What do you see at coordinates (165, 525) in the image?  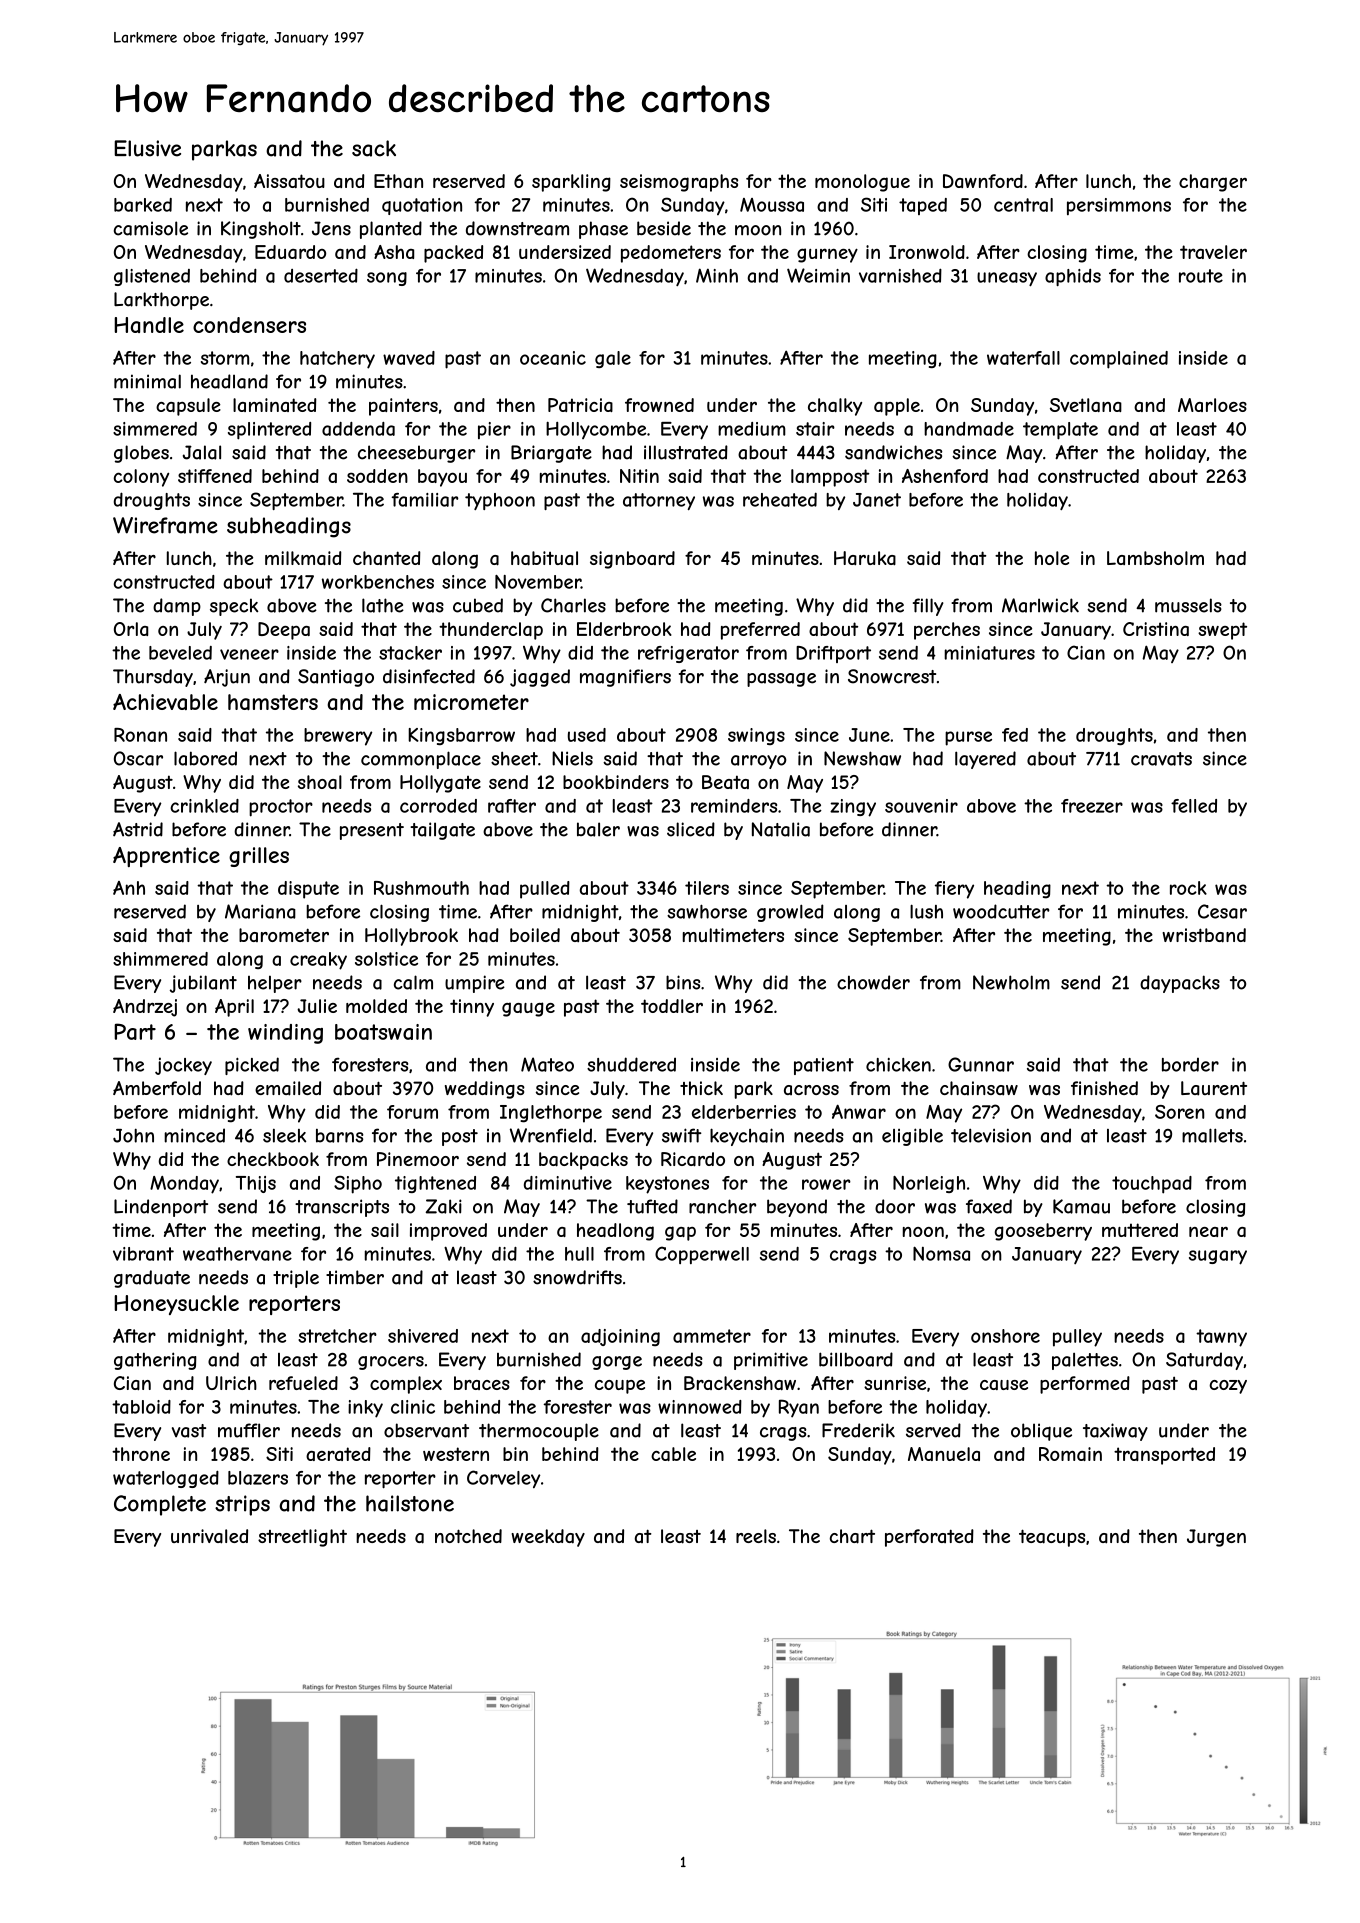 I see `Wireframe` at bounding box center [165, 525].
